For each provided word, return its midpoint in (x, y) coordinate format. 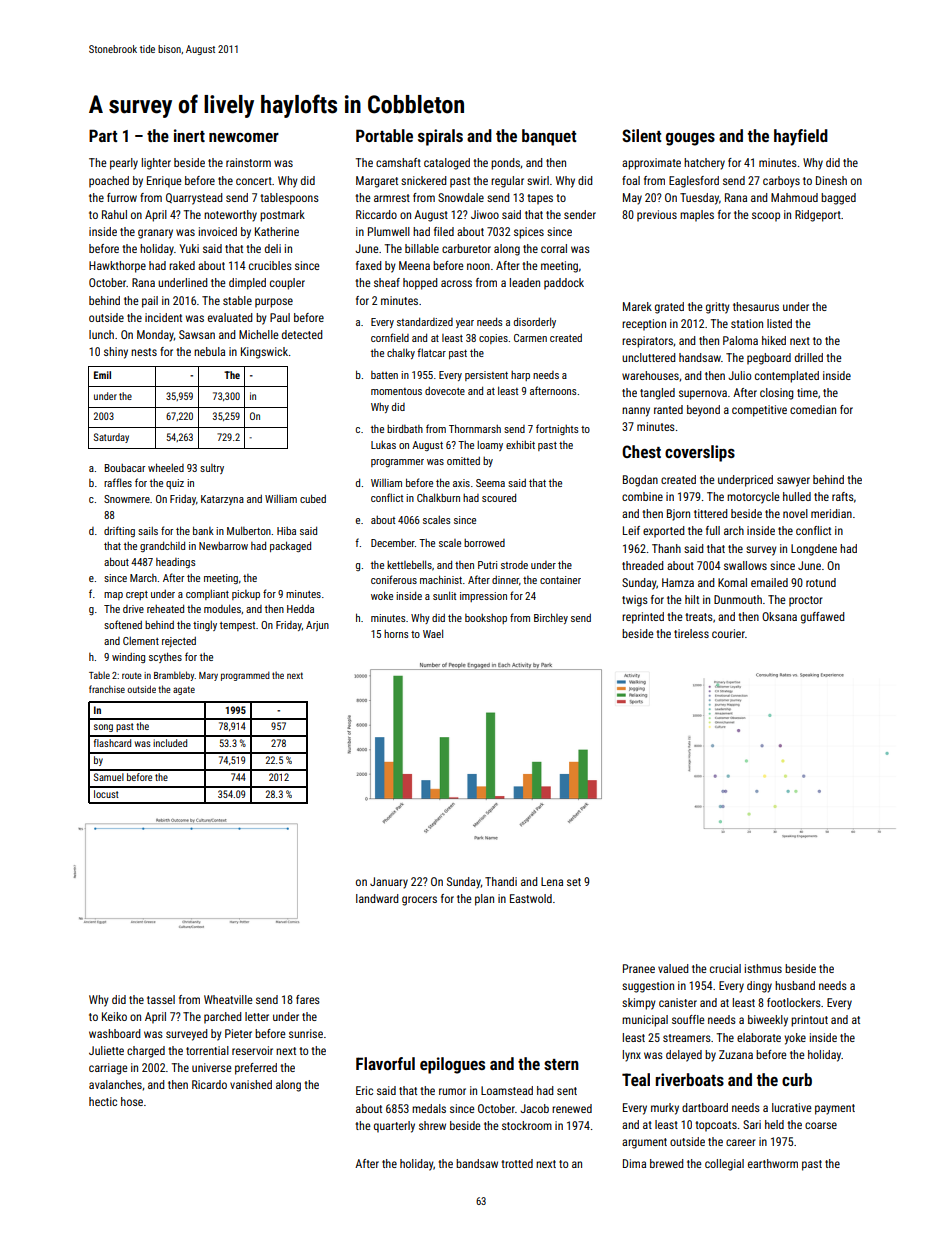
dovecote (445, 391)
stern (561, 1064)
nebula (209, 351)
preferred (256, 1069)
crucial (725, 968)
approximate (651, 164)
